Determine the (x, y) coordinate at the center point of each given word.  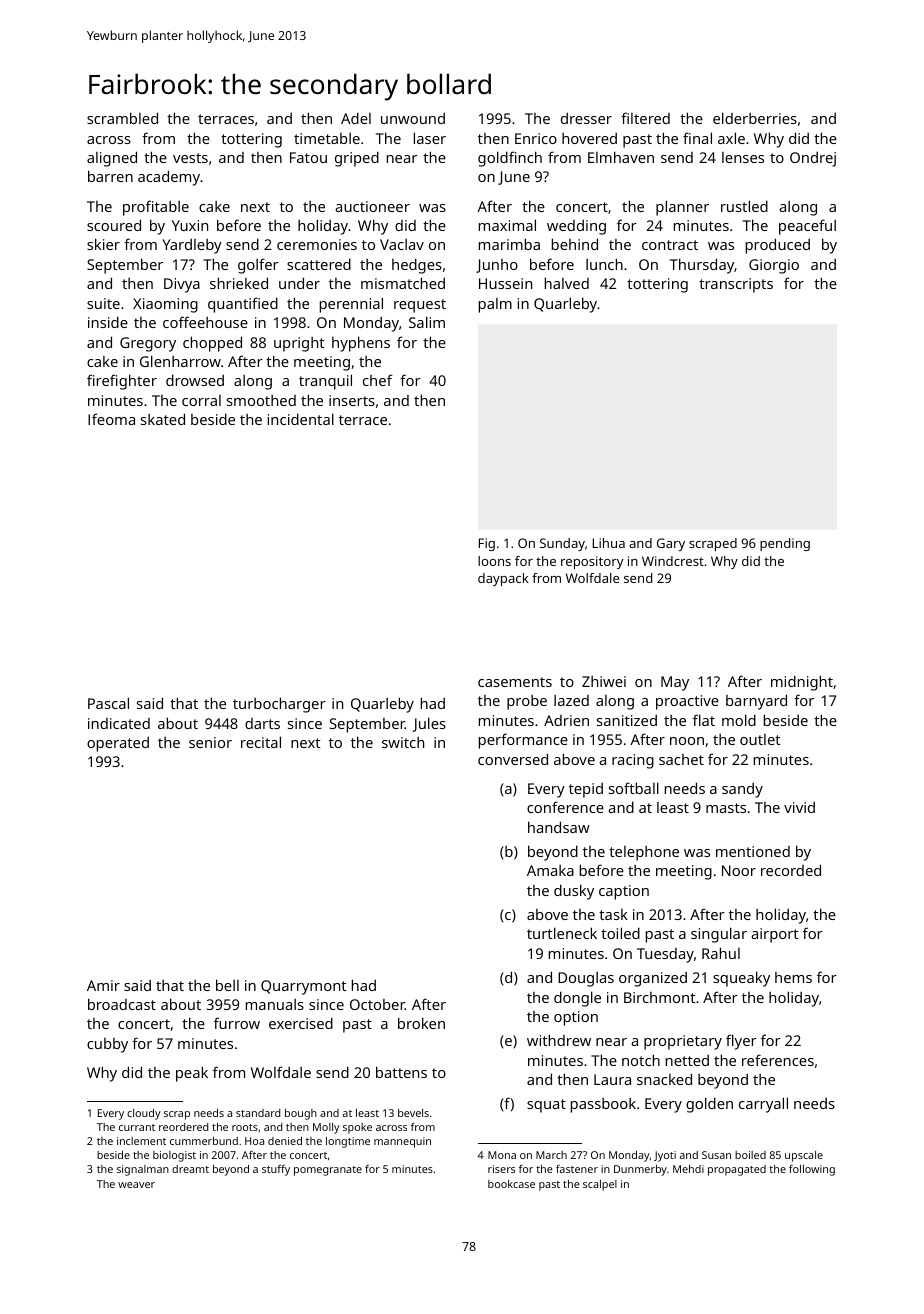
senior (210, 742)
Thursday (702, 266)
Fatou (308, 157)
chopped (212, 344)
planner (682, 208)
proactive (687, 702)
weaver (136, 1185)
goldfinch (510, 159)
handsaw (559, 827)
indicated (119, 723)
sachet (681, 759)
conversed (513, 759)
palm (495, 305)
